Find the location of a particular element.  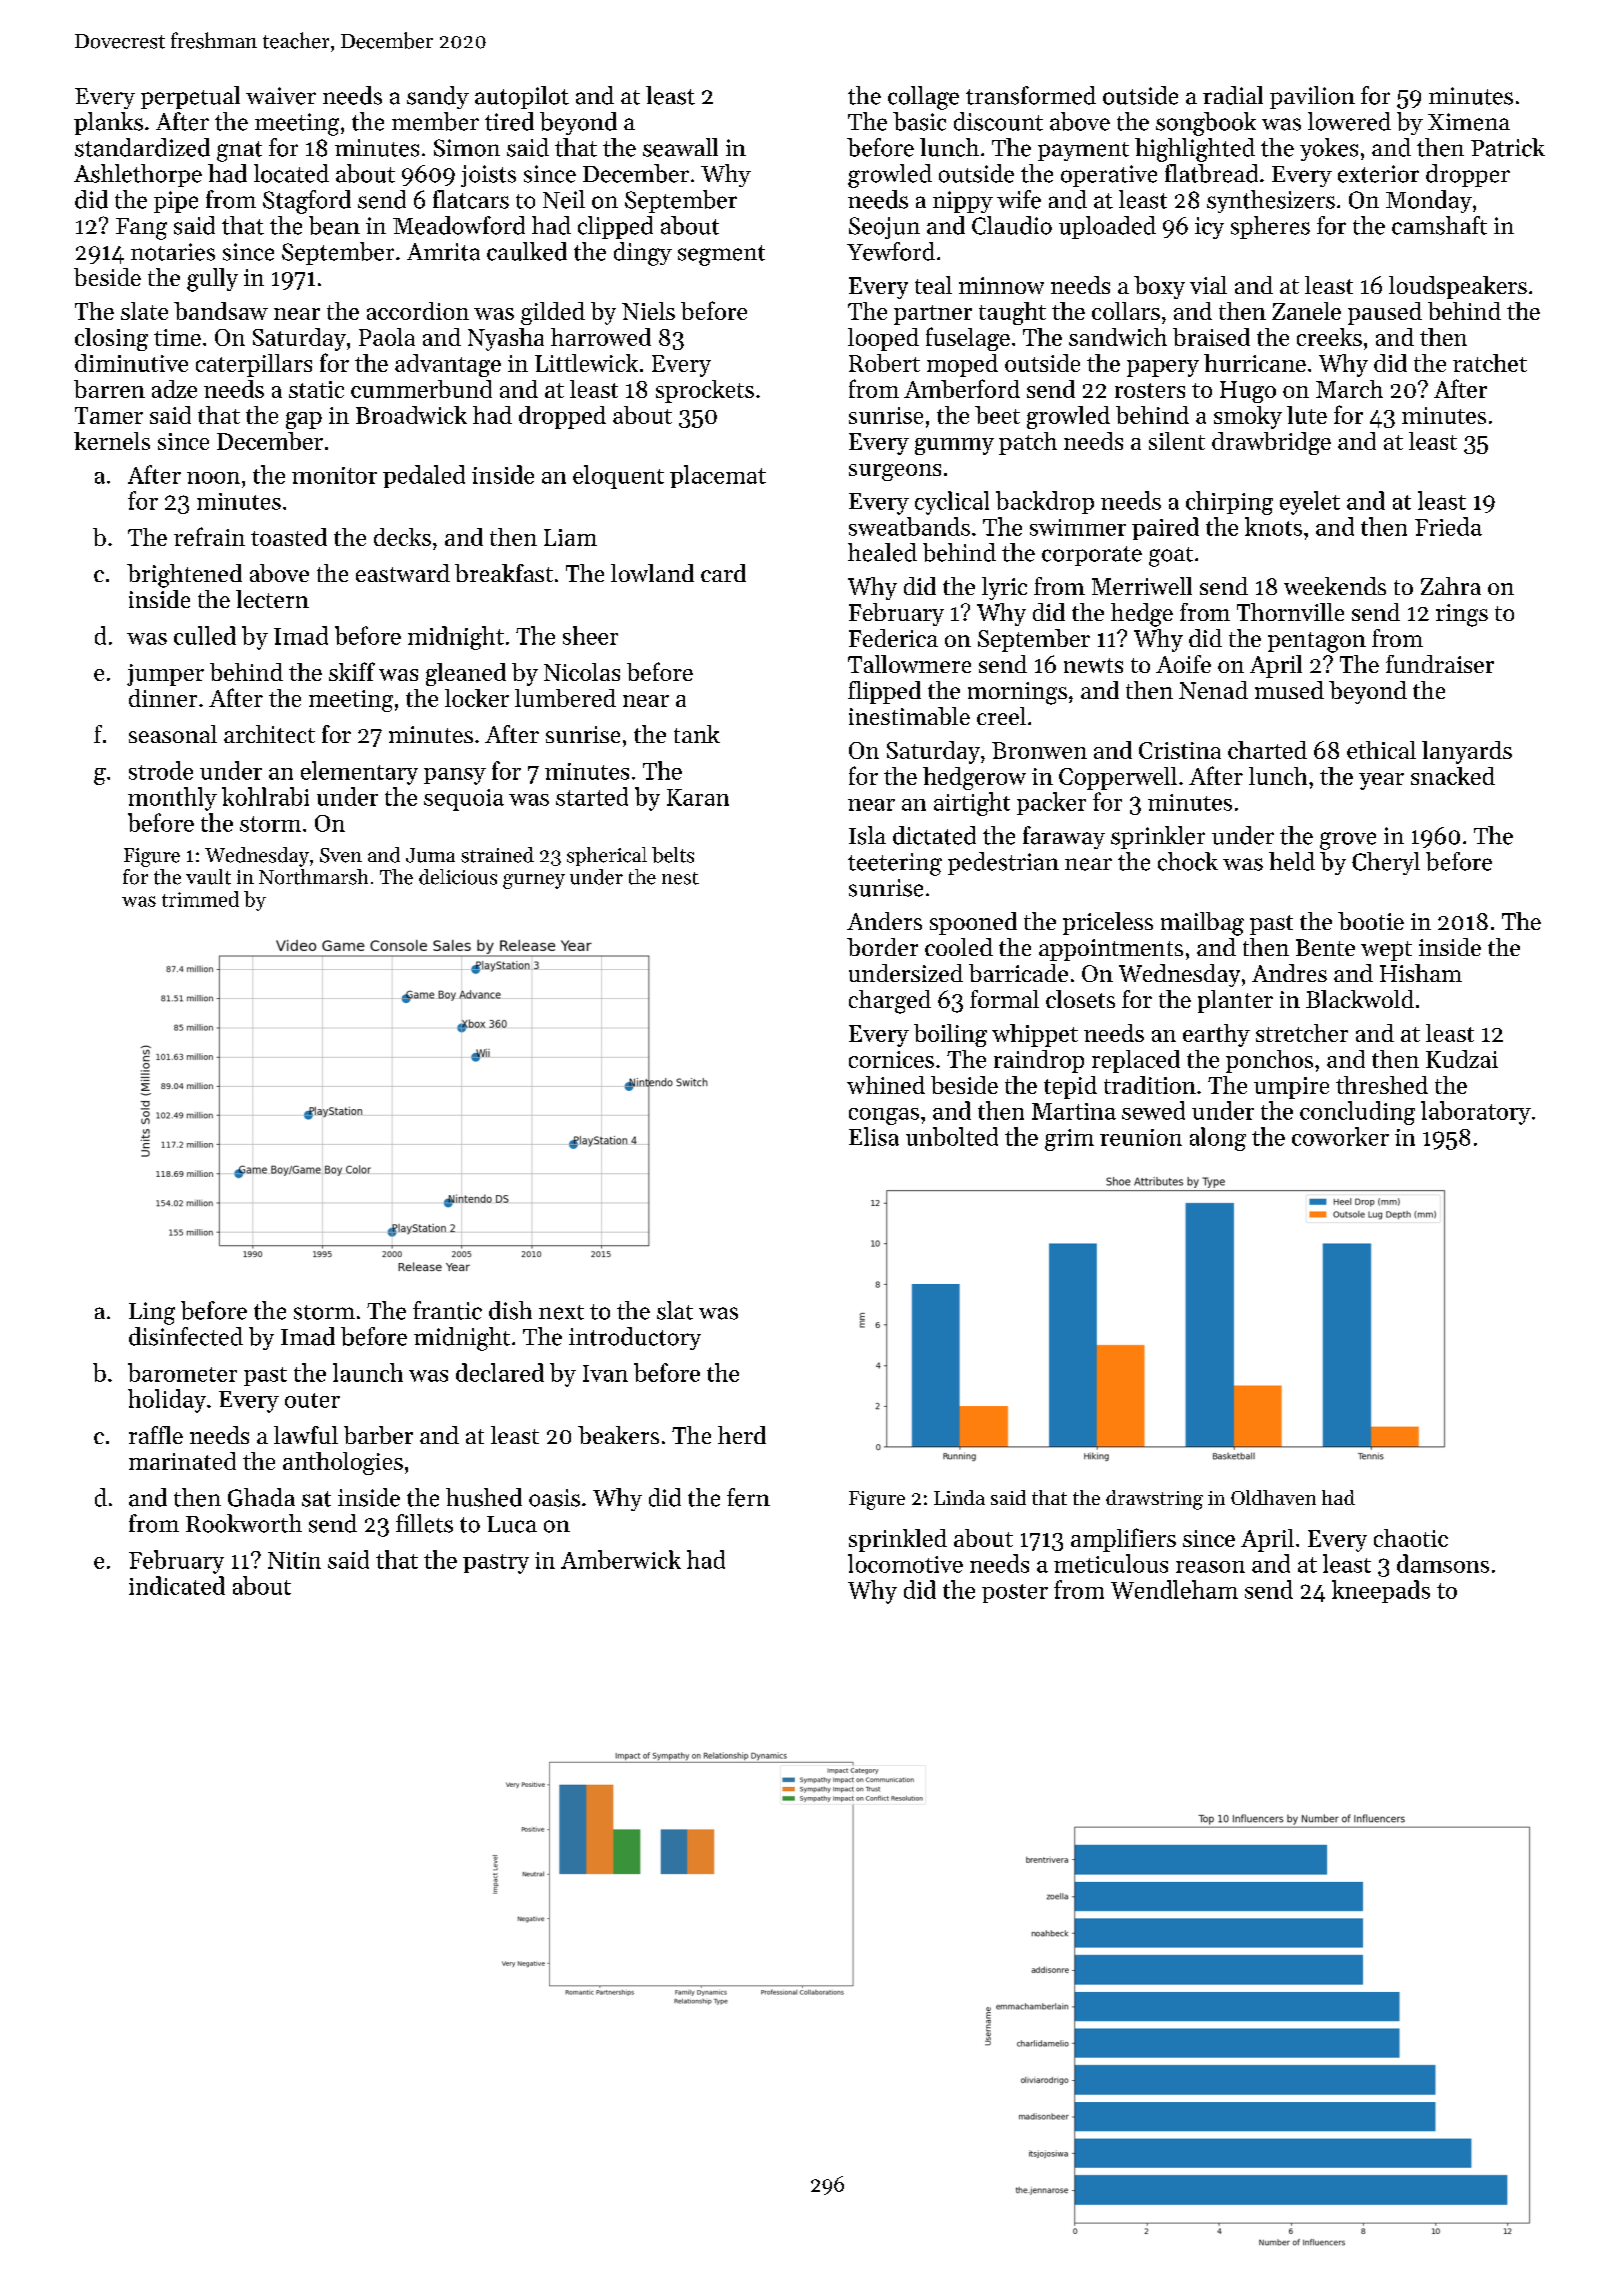

disinfected is located at coordinates (186, 1336).
